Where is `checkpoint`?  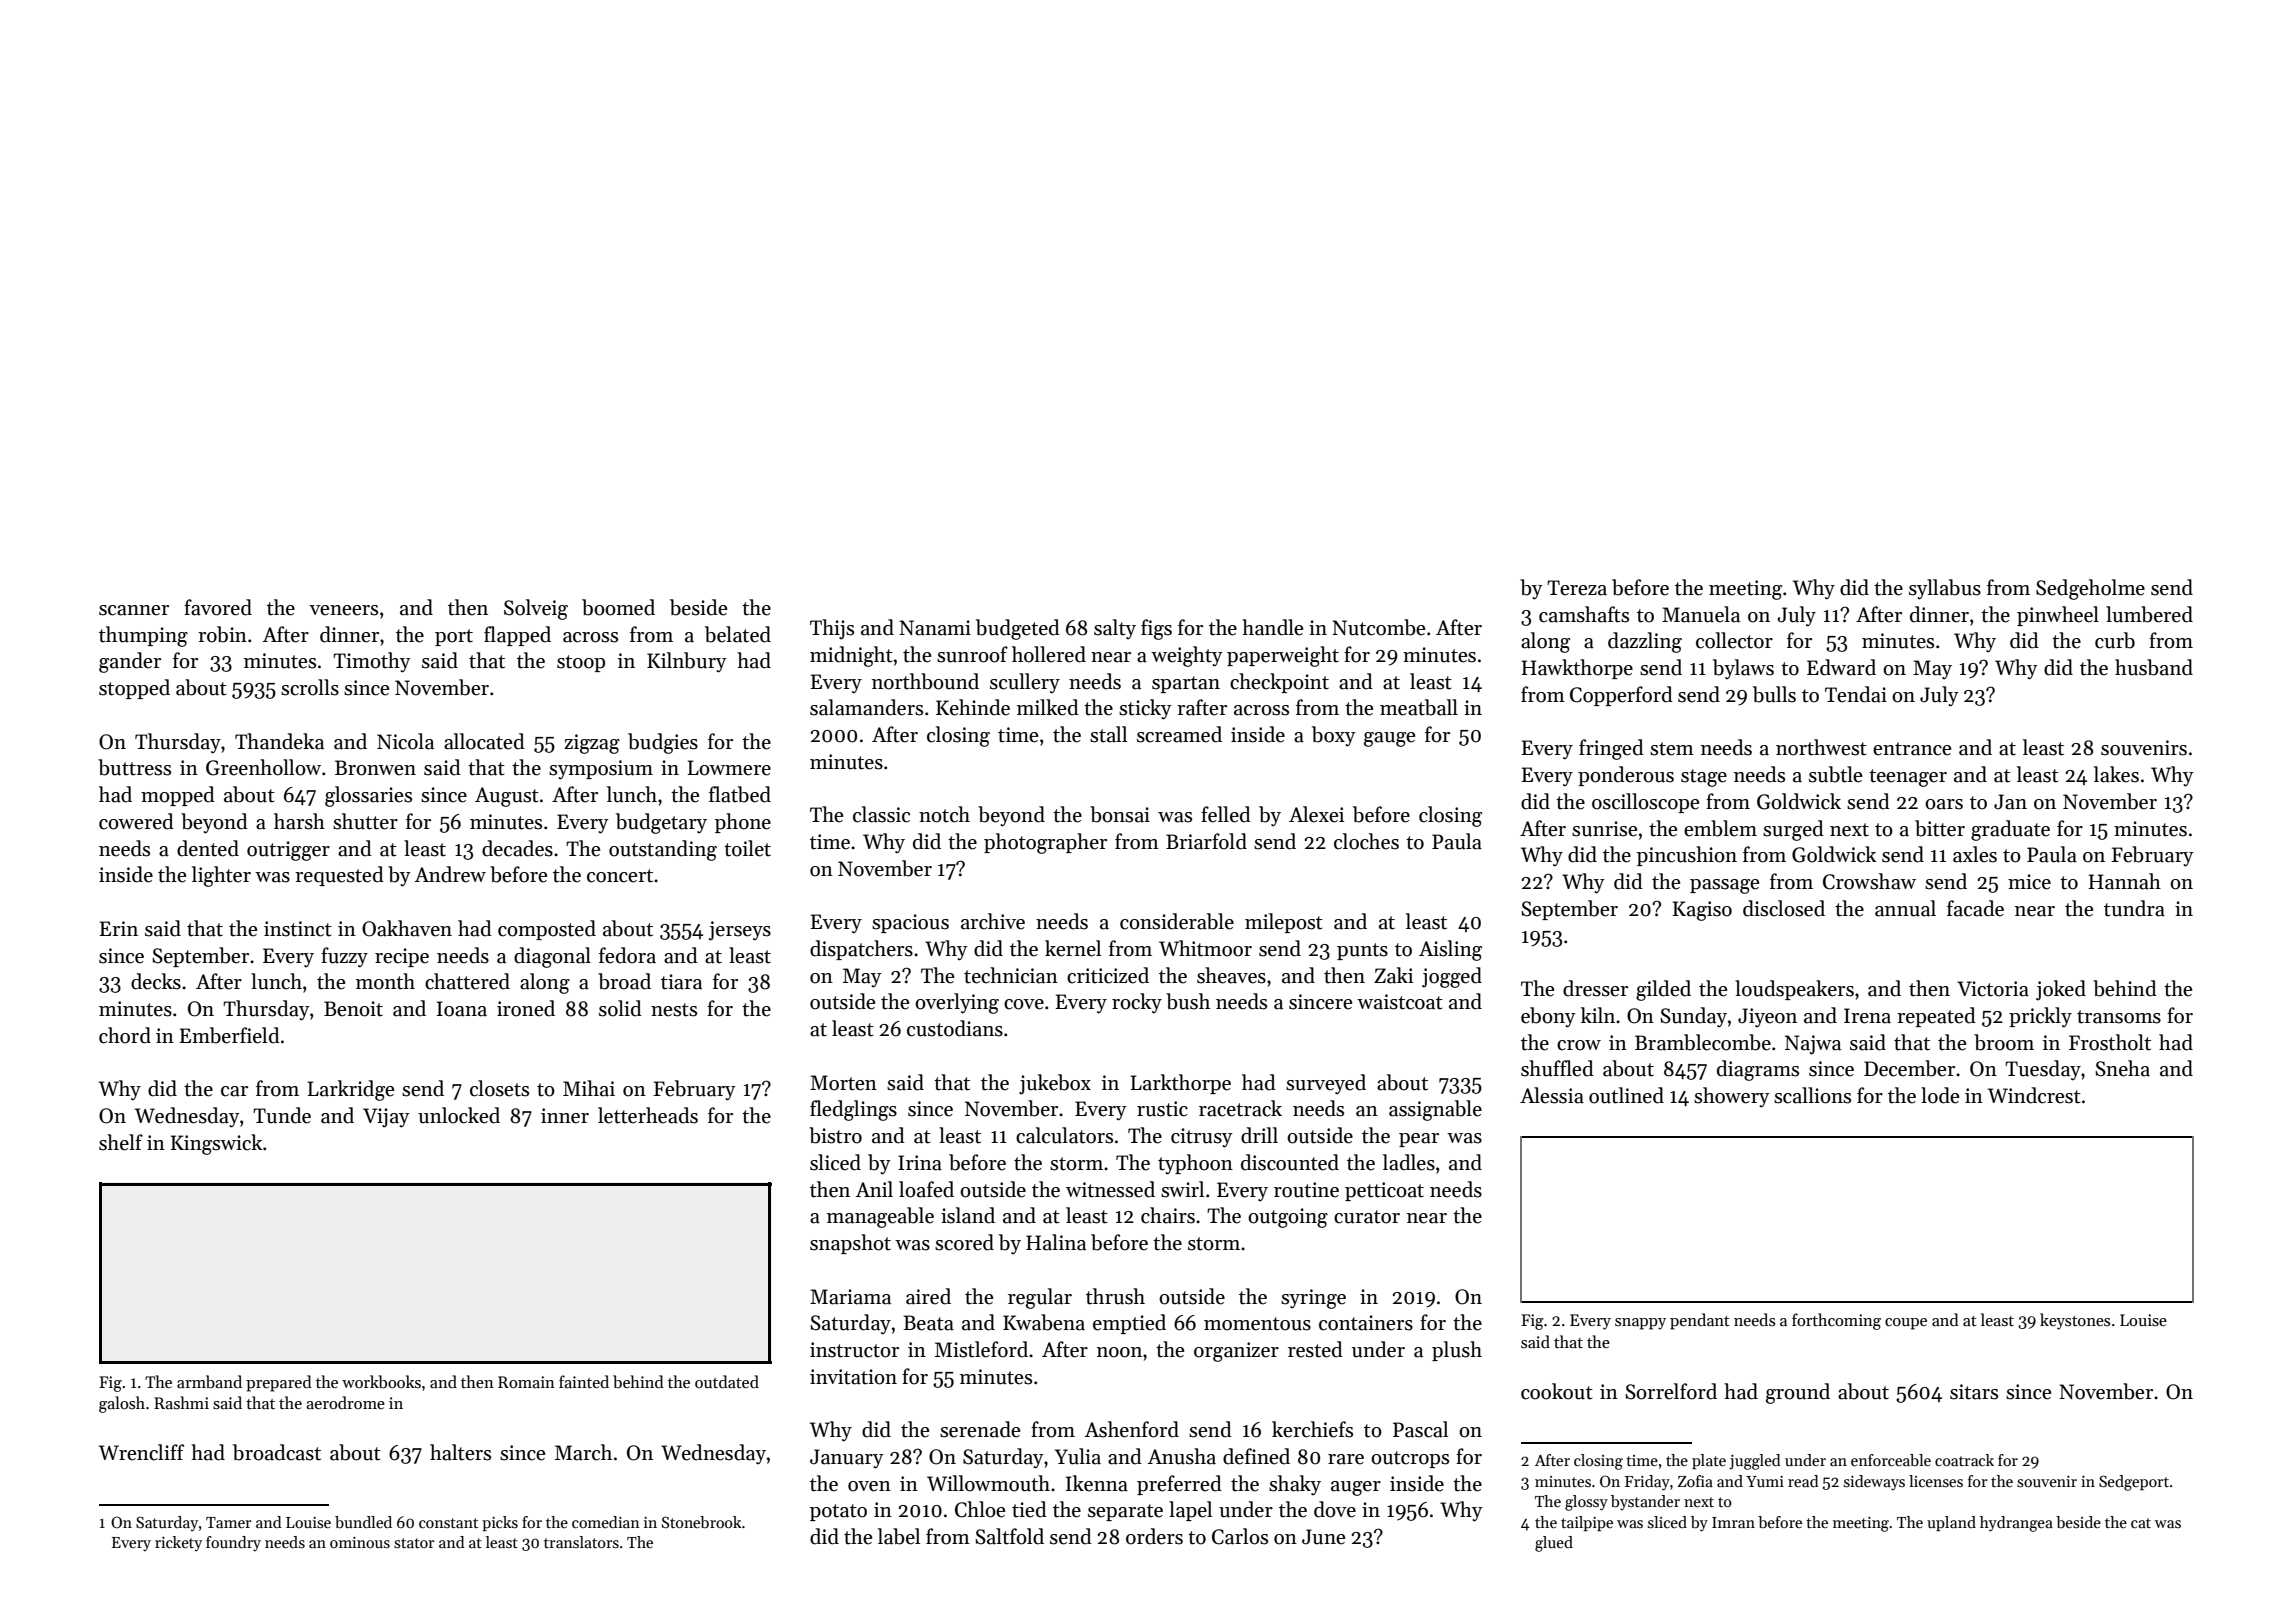 checkpoint is located at coordinates (1279, 683).
